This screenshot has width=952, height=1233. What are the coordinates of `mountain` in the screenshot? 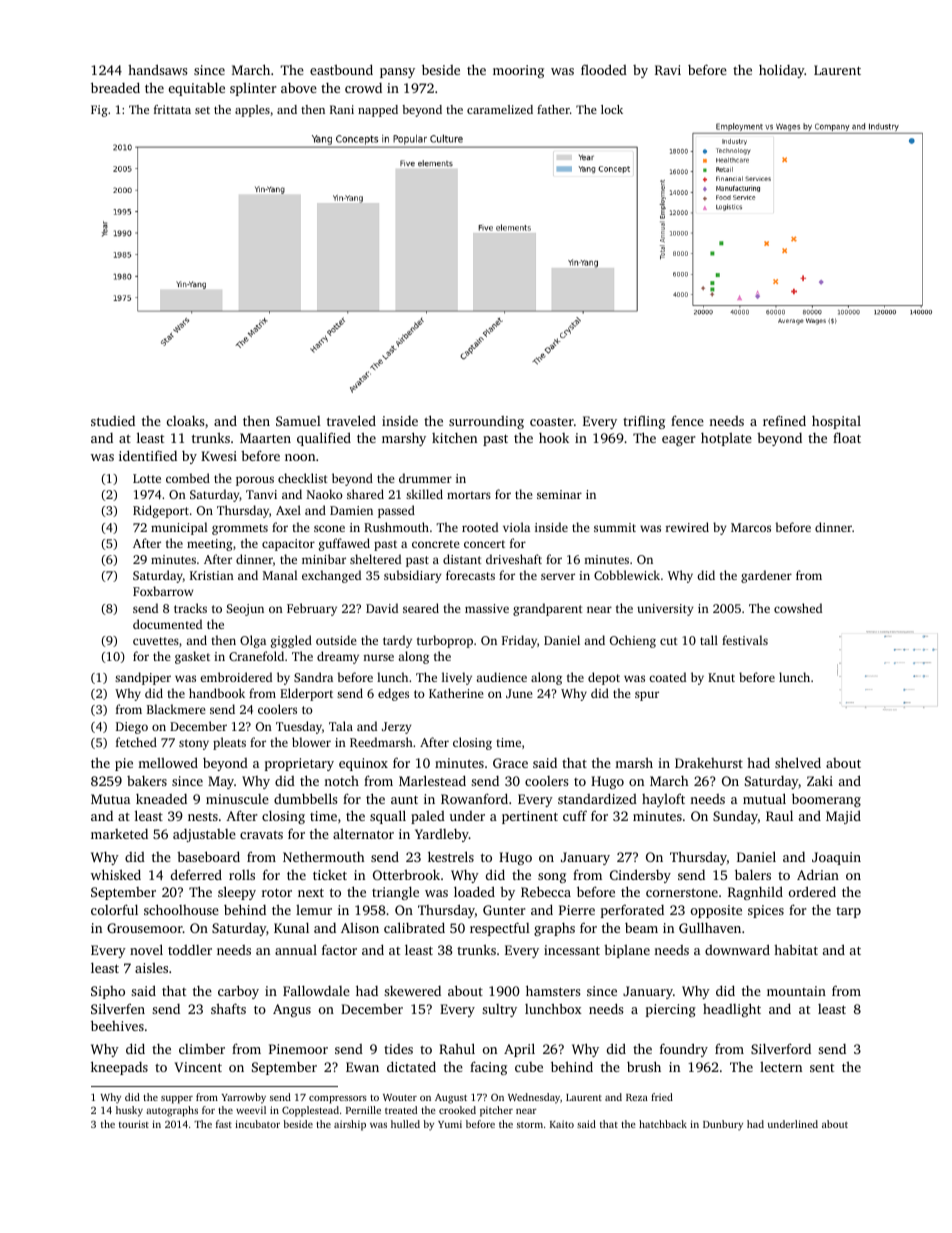 It's located at (796, 991).
